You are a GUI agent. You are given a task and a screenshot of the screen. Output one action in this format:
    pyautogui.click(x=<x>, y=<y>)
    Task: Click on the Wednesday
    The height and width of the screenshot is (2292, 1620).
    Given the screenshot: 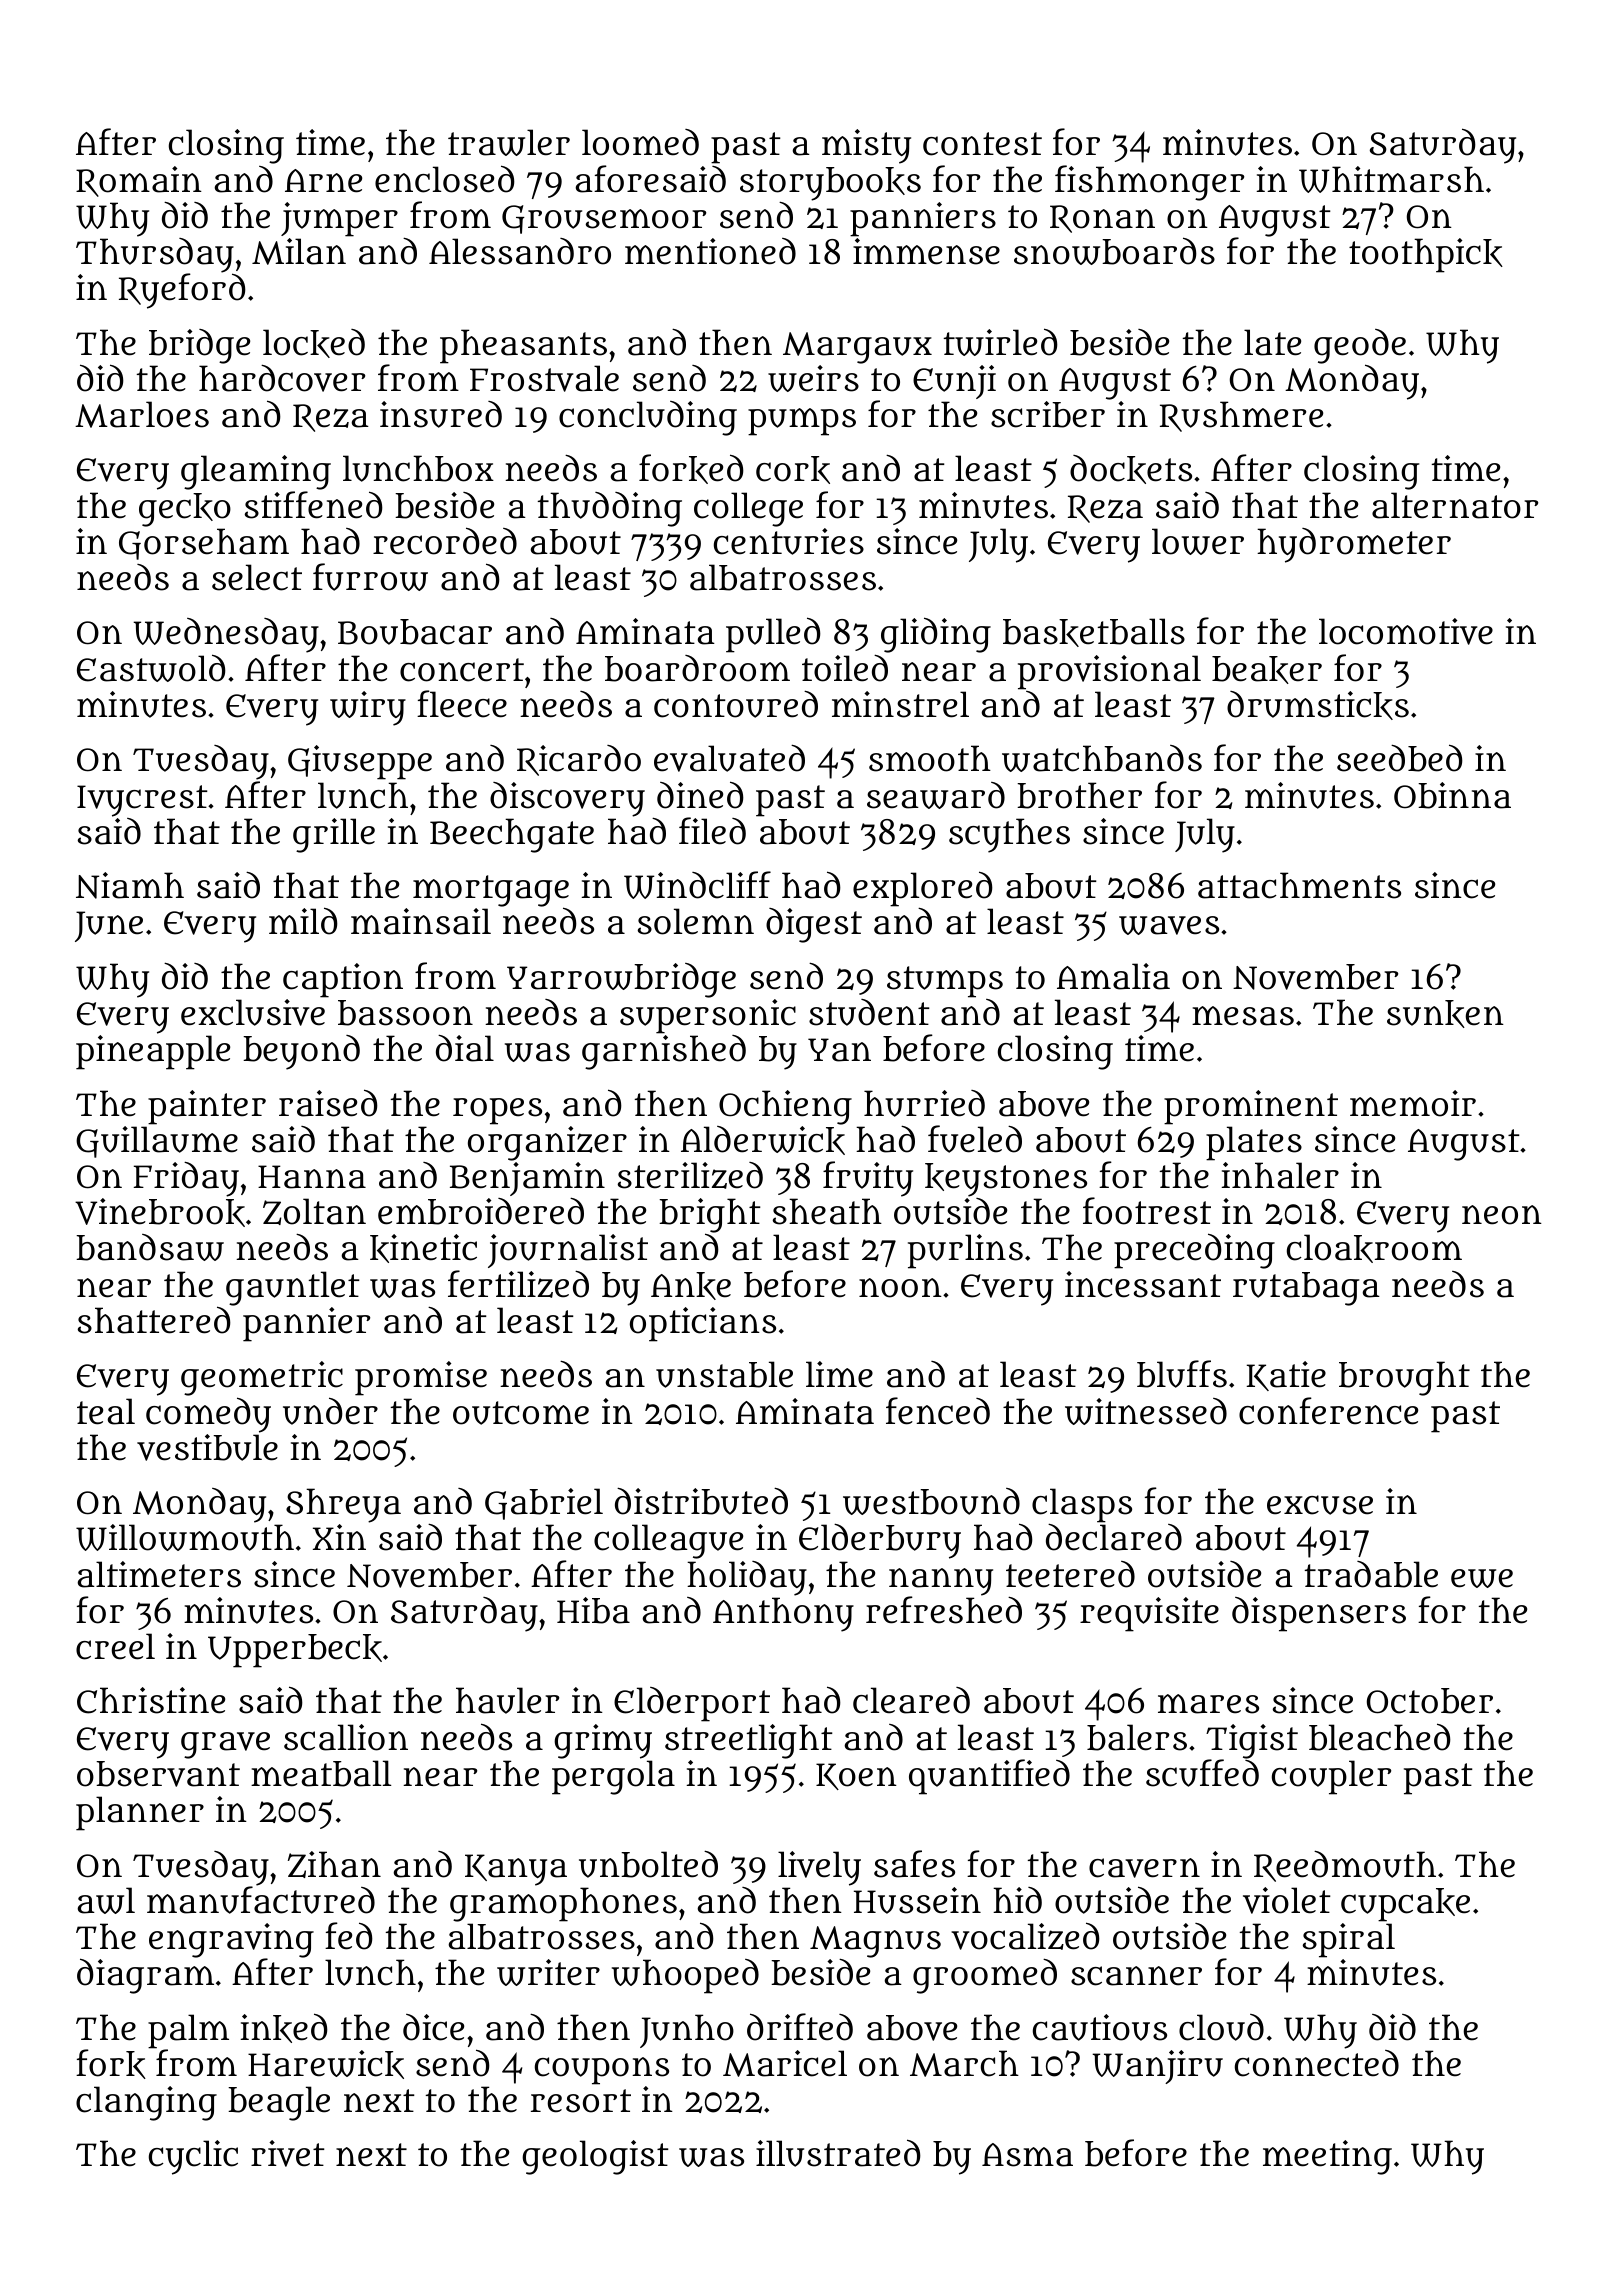 What is the action you would take?
    pyautogui.click(x=226, y=635)
